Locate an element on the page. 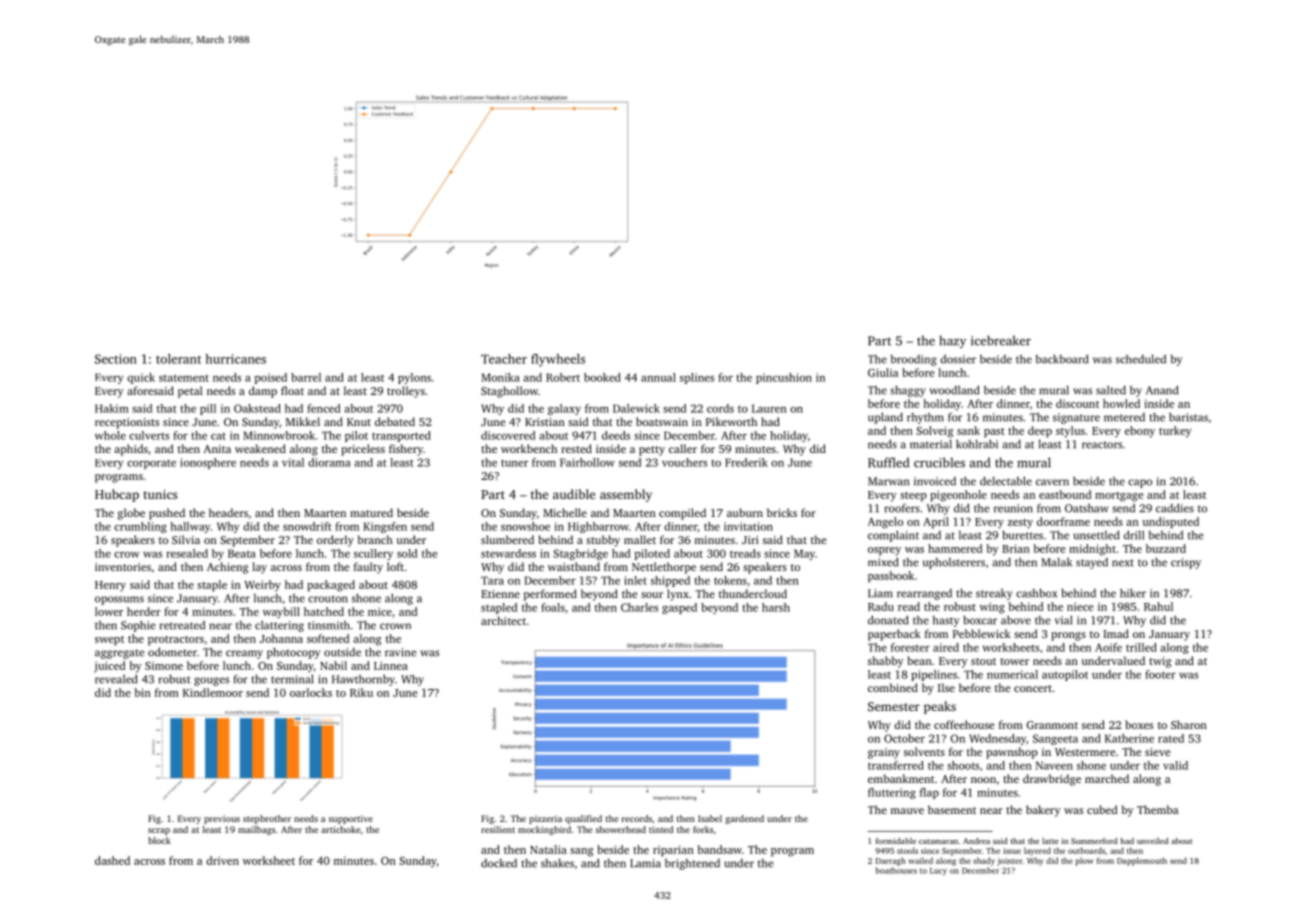 The width and height of the image is (1308, 924). flywheels is located at coordinates (558, 360).
